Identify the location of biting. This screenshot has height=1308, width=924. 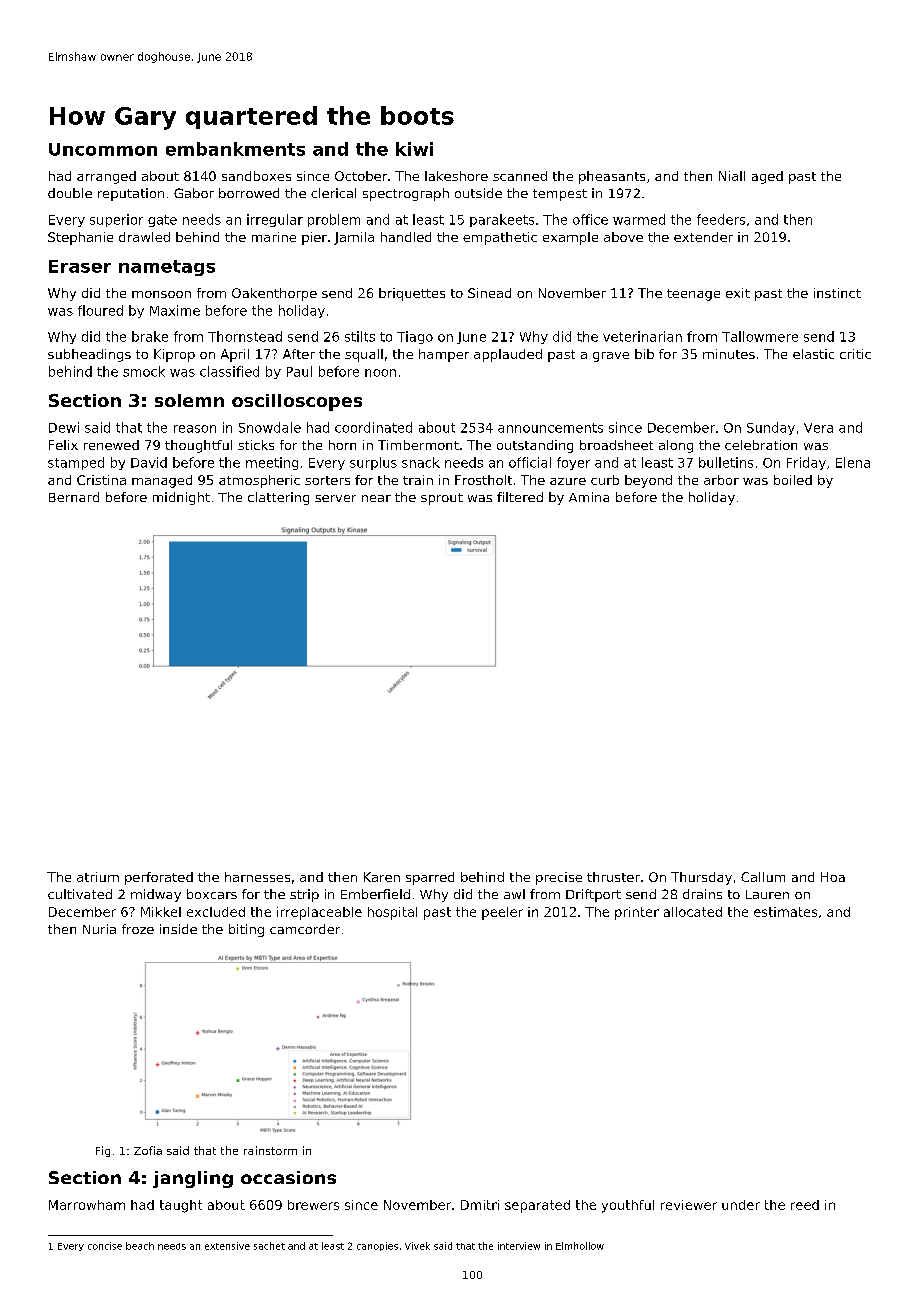
(246, 930).
